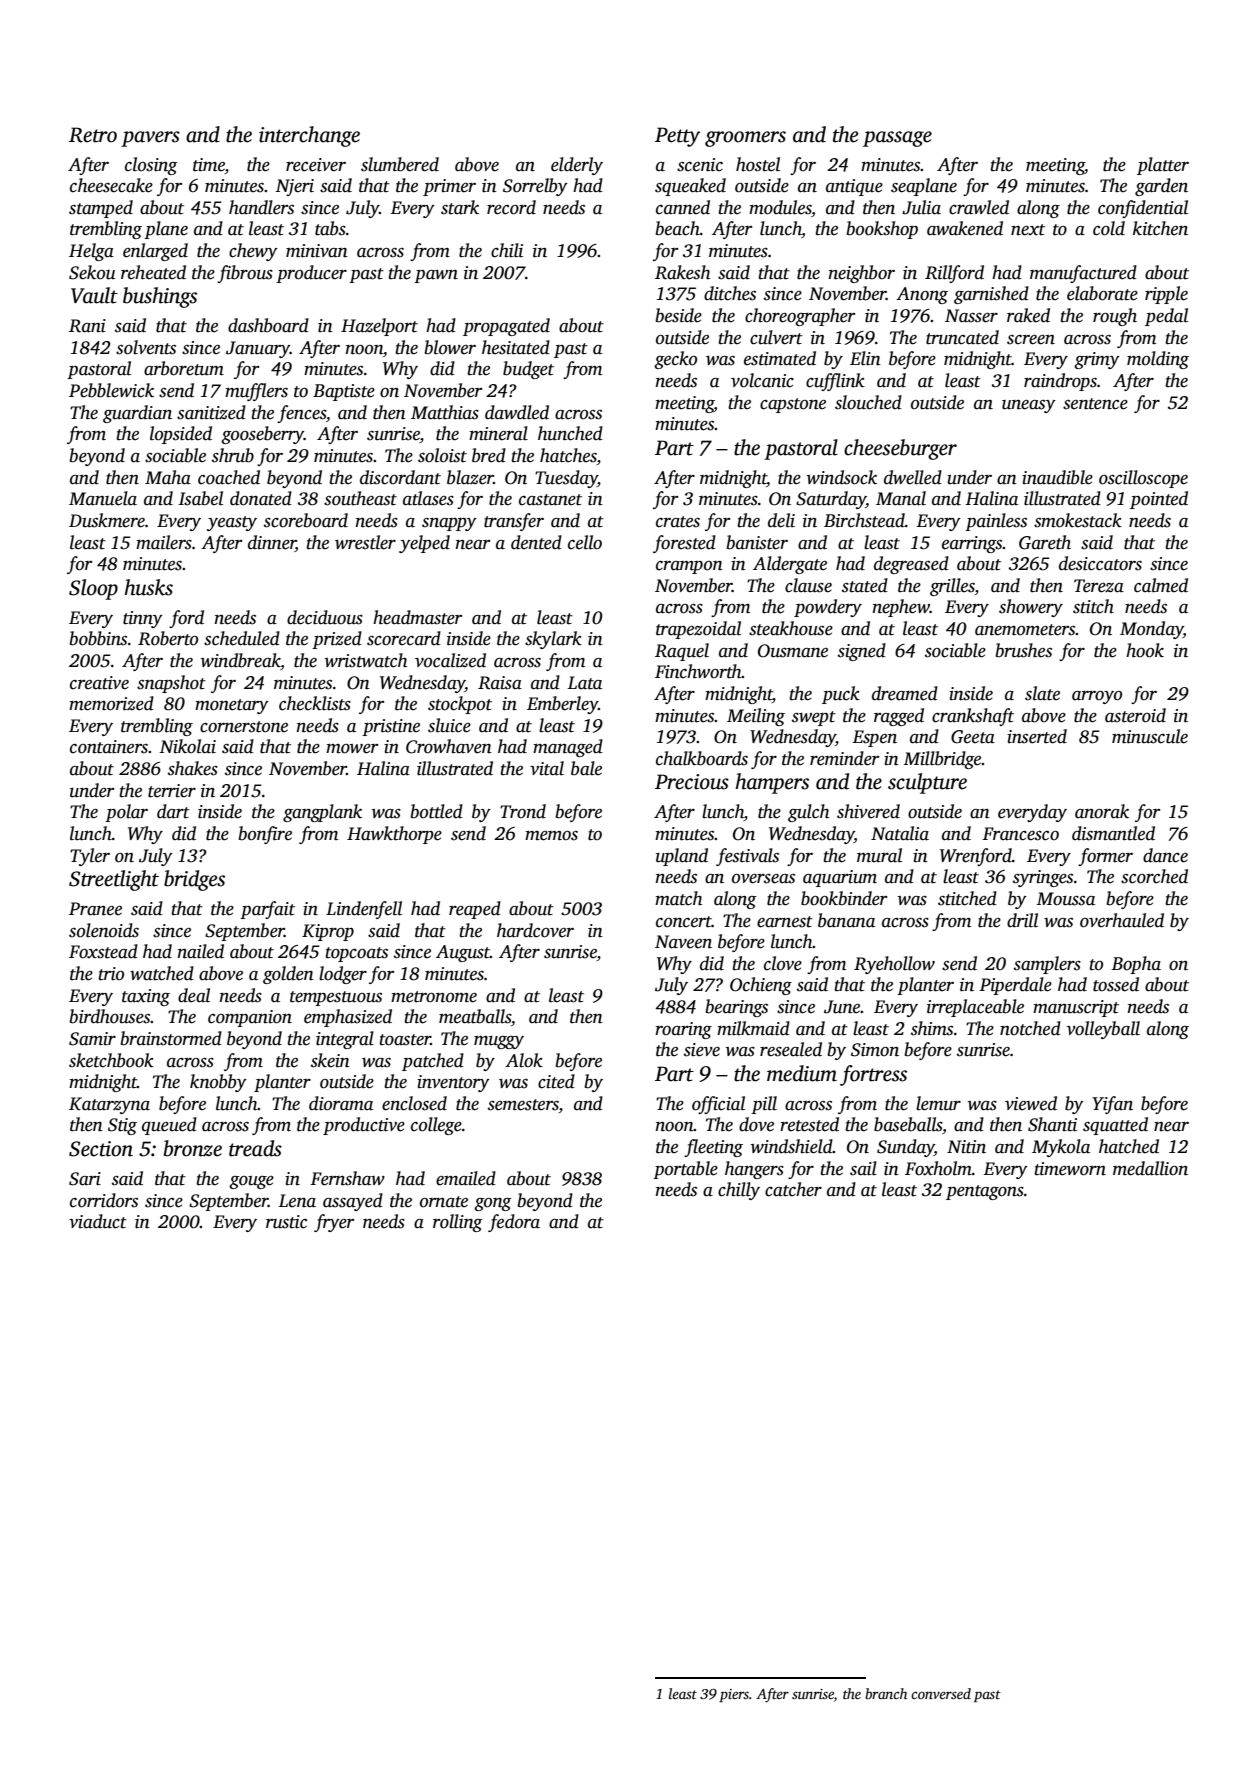  I want to click on pentagons, so click(985, 1192).
